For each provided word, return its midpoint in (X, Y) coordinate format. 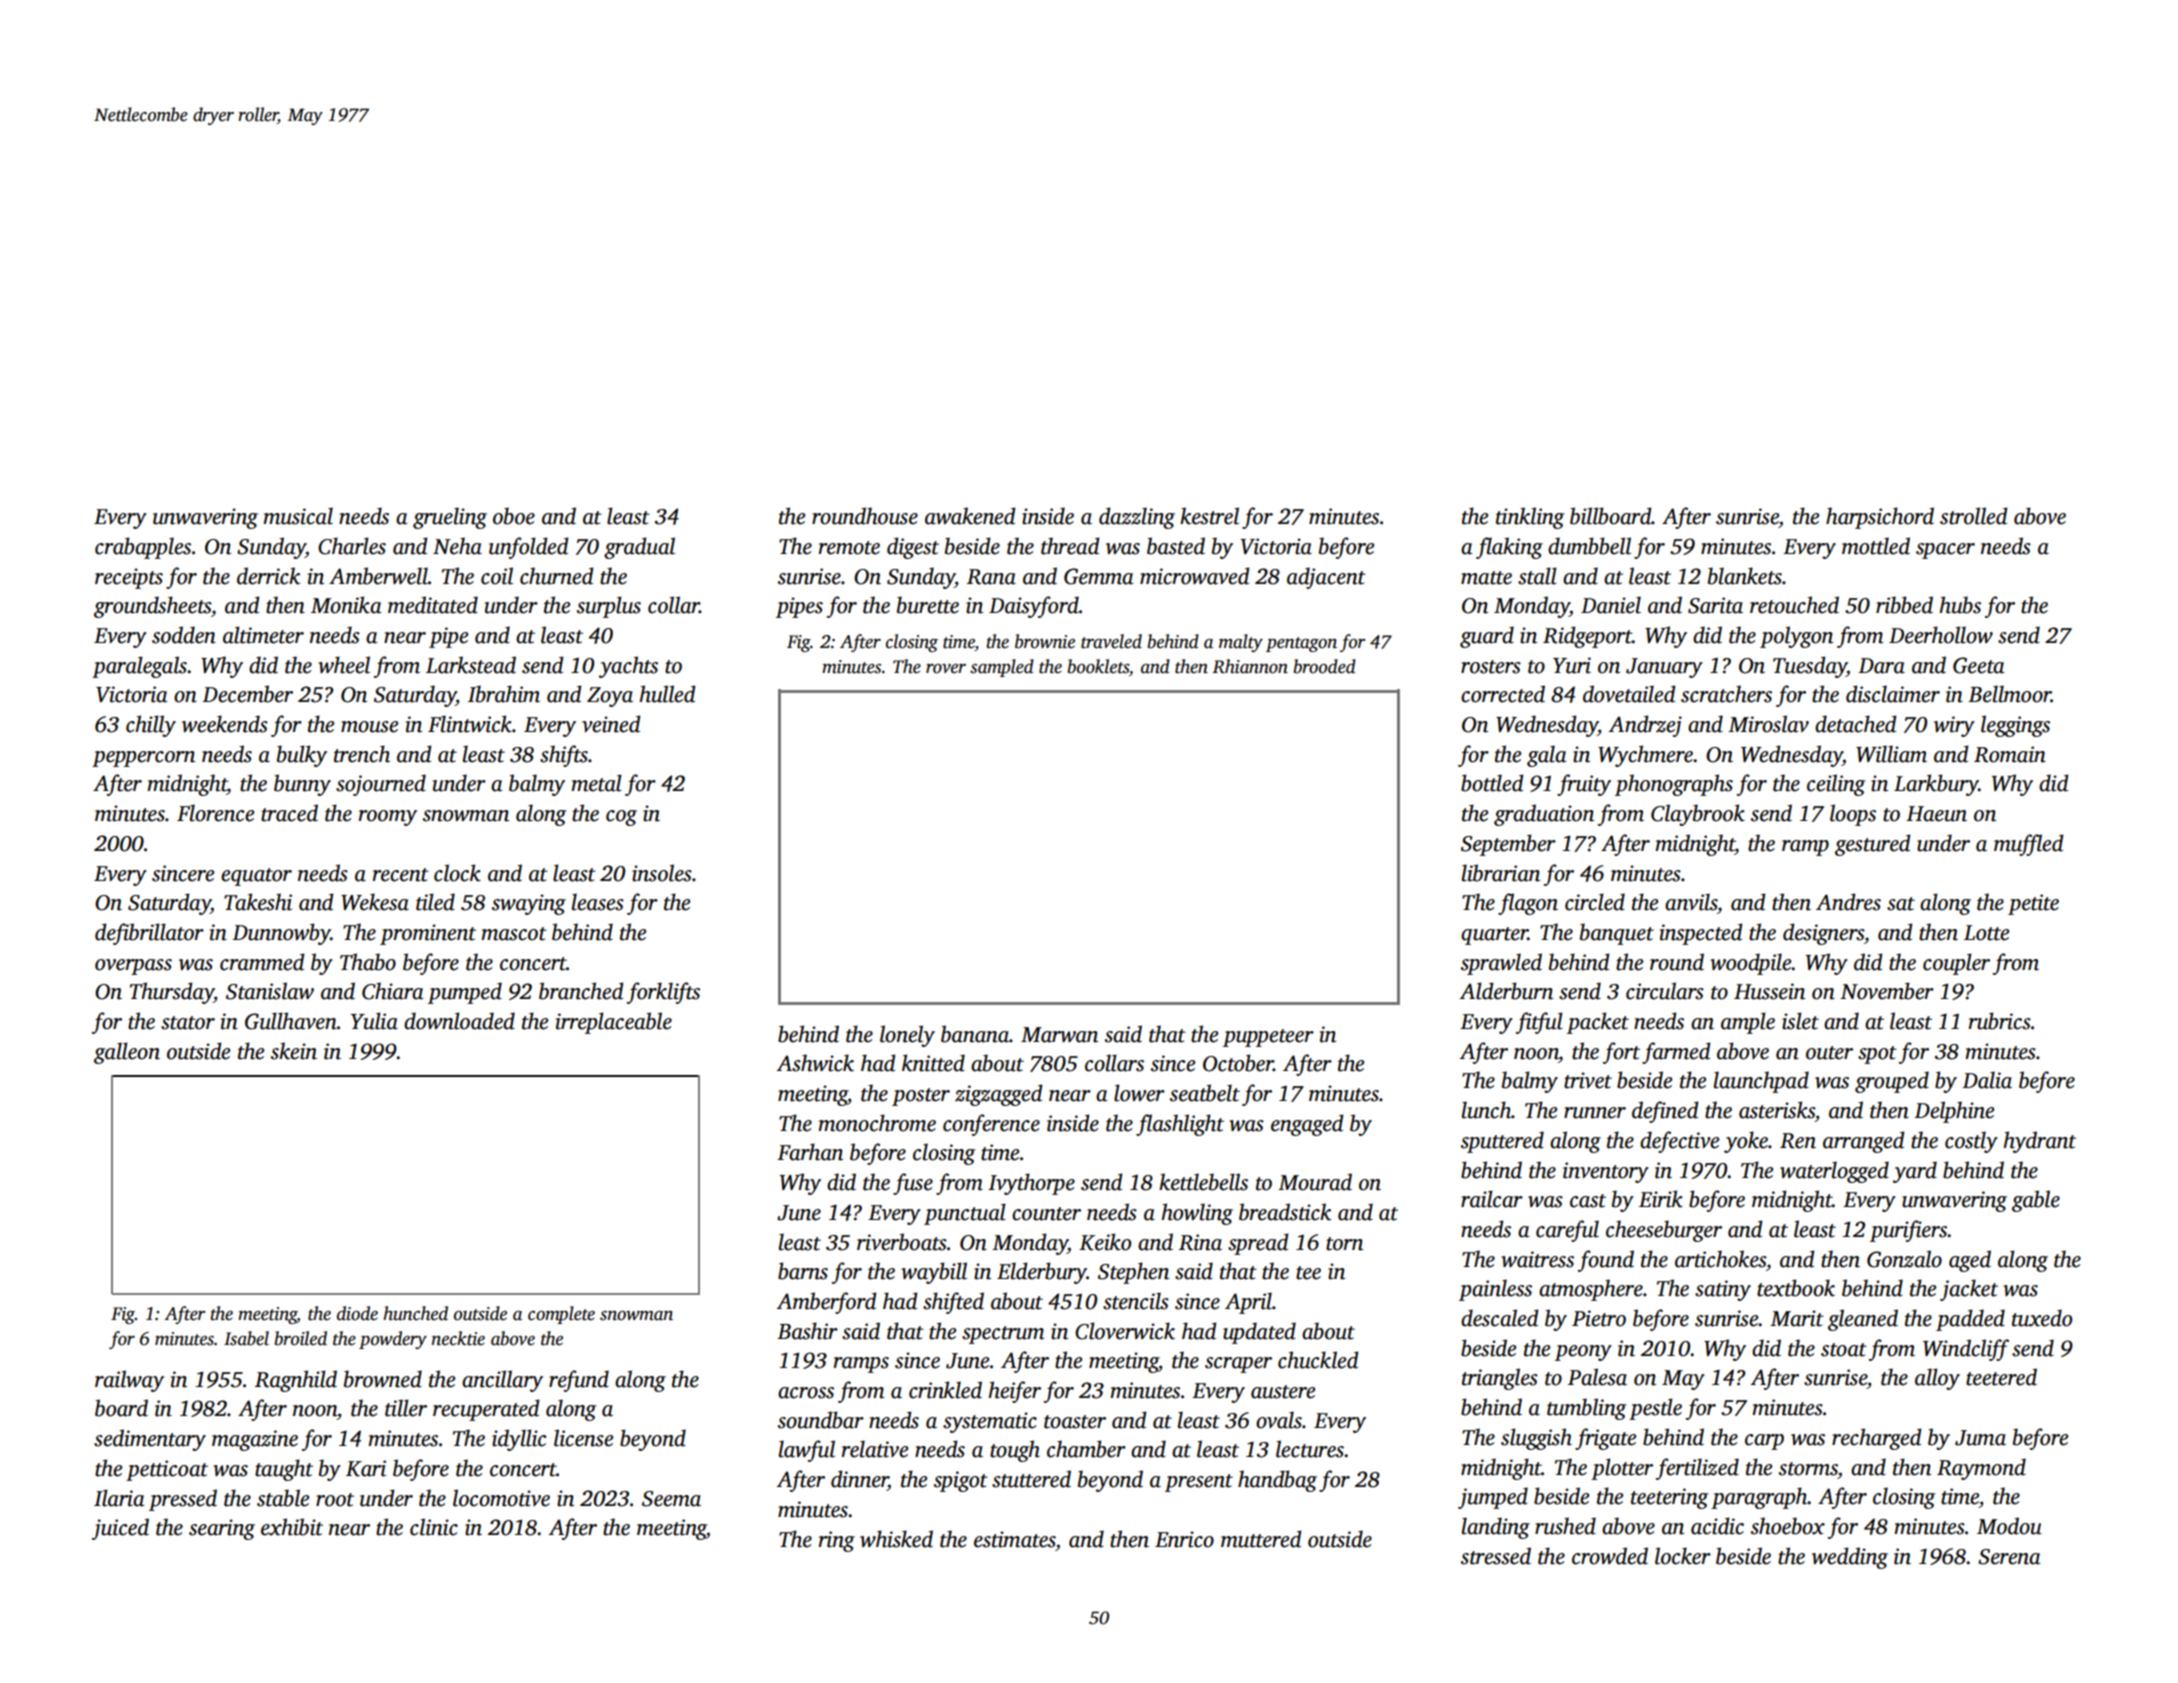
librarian (1501, 873)
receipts (129, 578)
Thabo (368, 962)
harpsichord (1880, 518)
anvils (1691, 902)
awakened (970, 516)
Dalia (1987, 1080)
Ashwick (815, 1063)
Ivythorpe (1031, 1184)
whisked (896, 1539)
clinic (434, 1527)
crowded (1610, 1556)
